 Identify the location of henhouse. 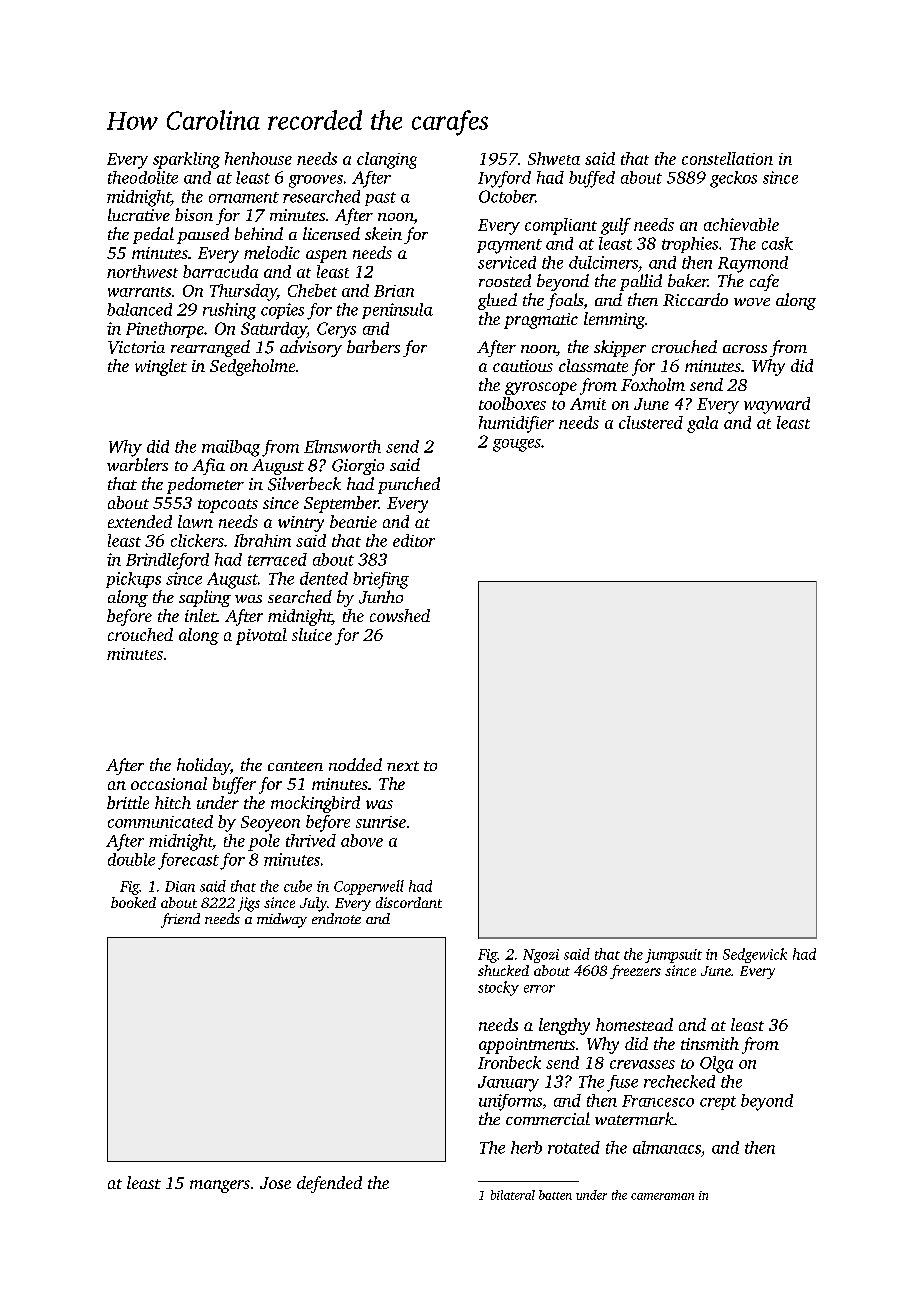
(258, 158).
